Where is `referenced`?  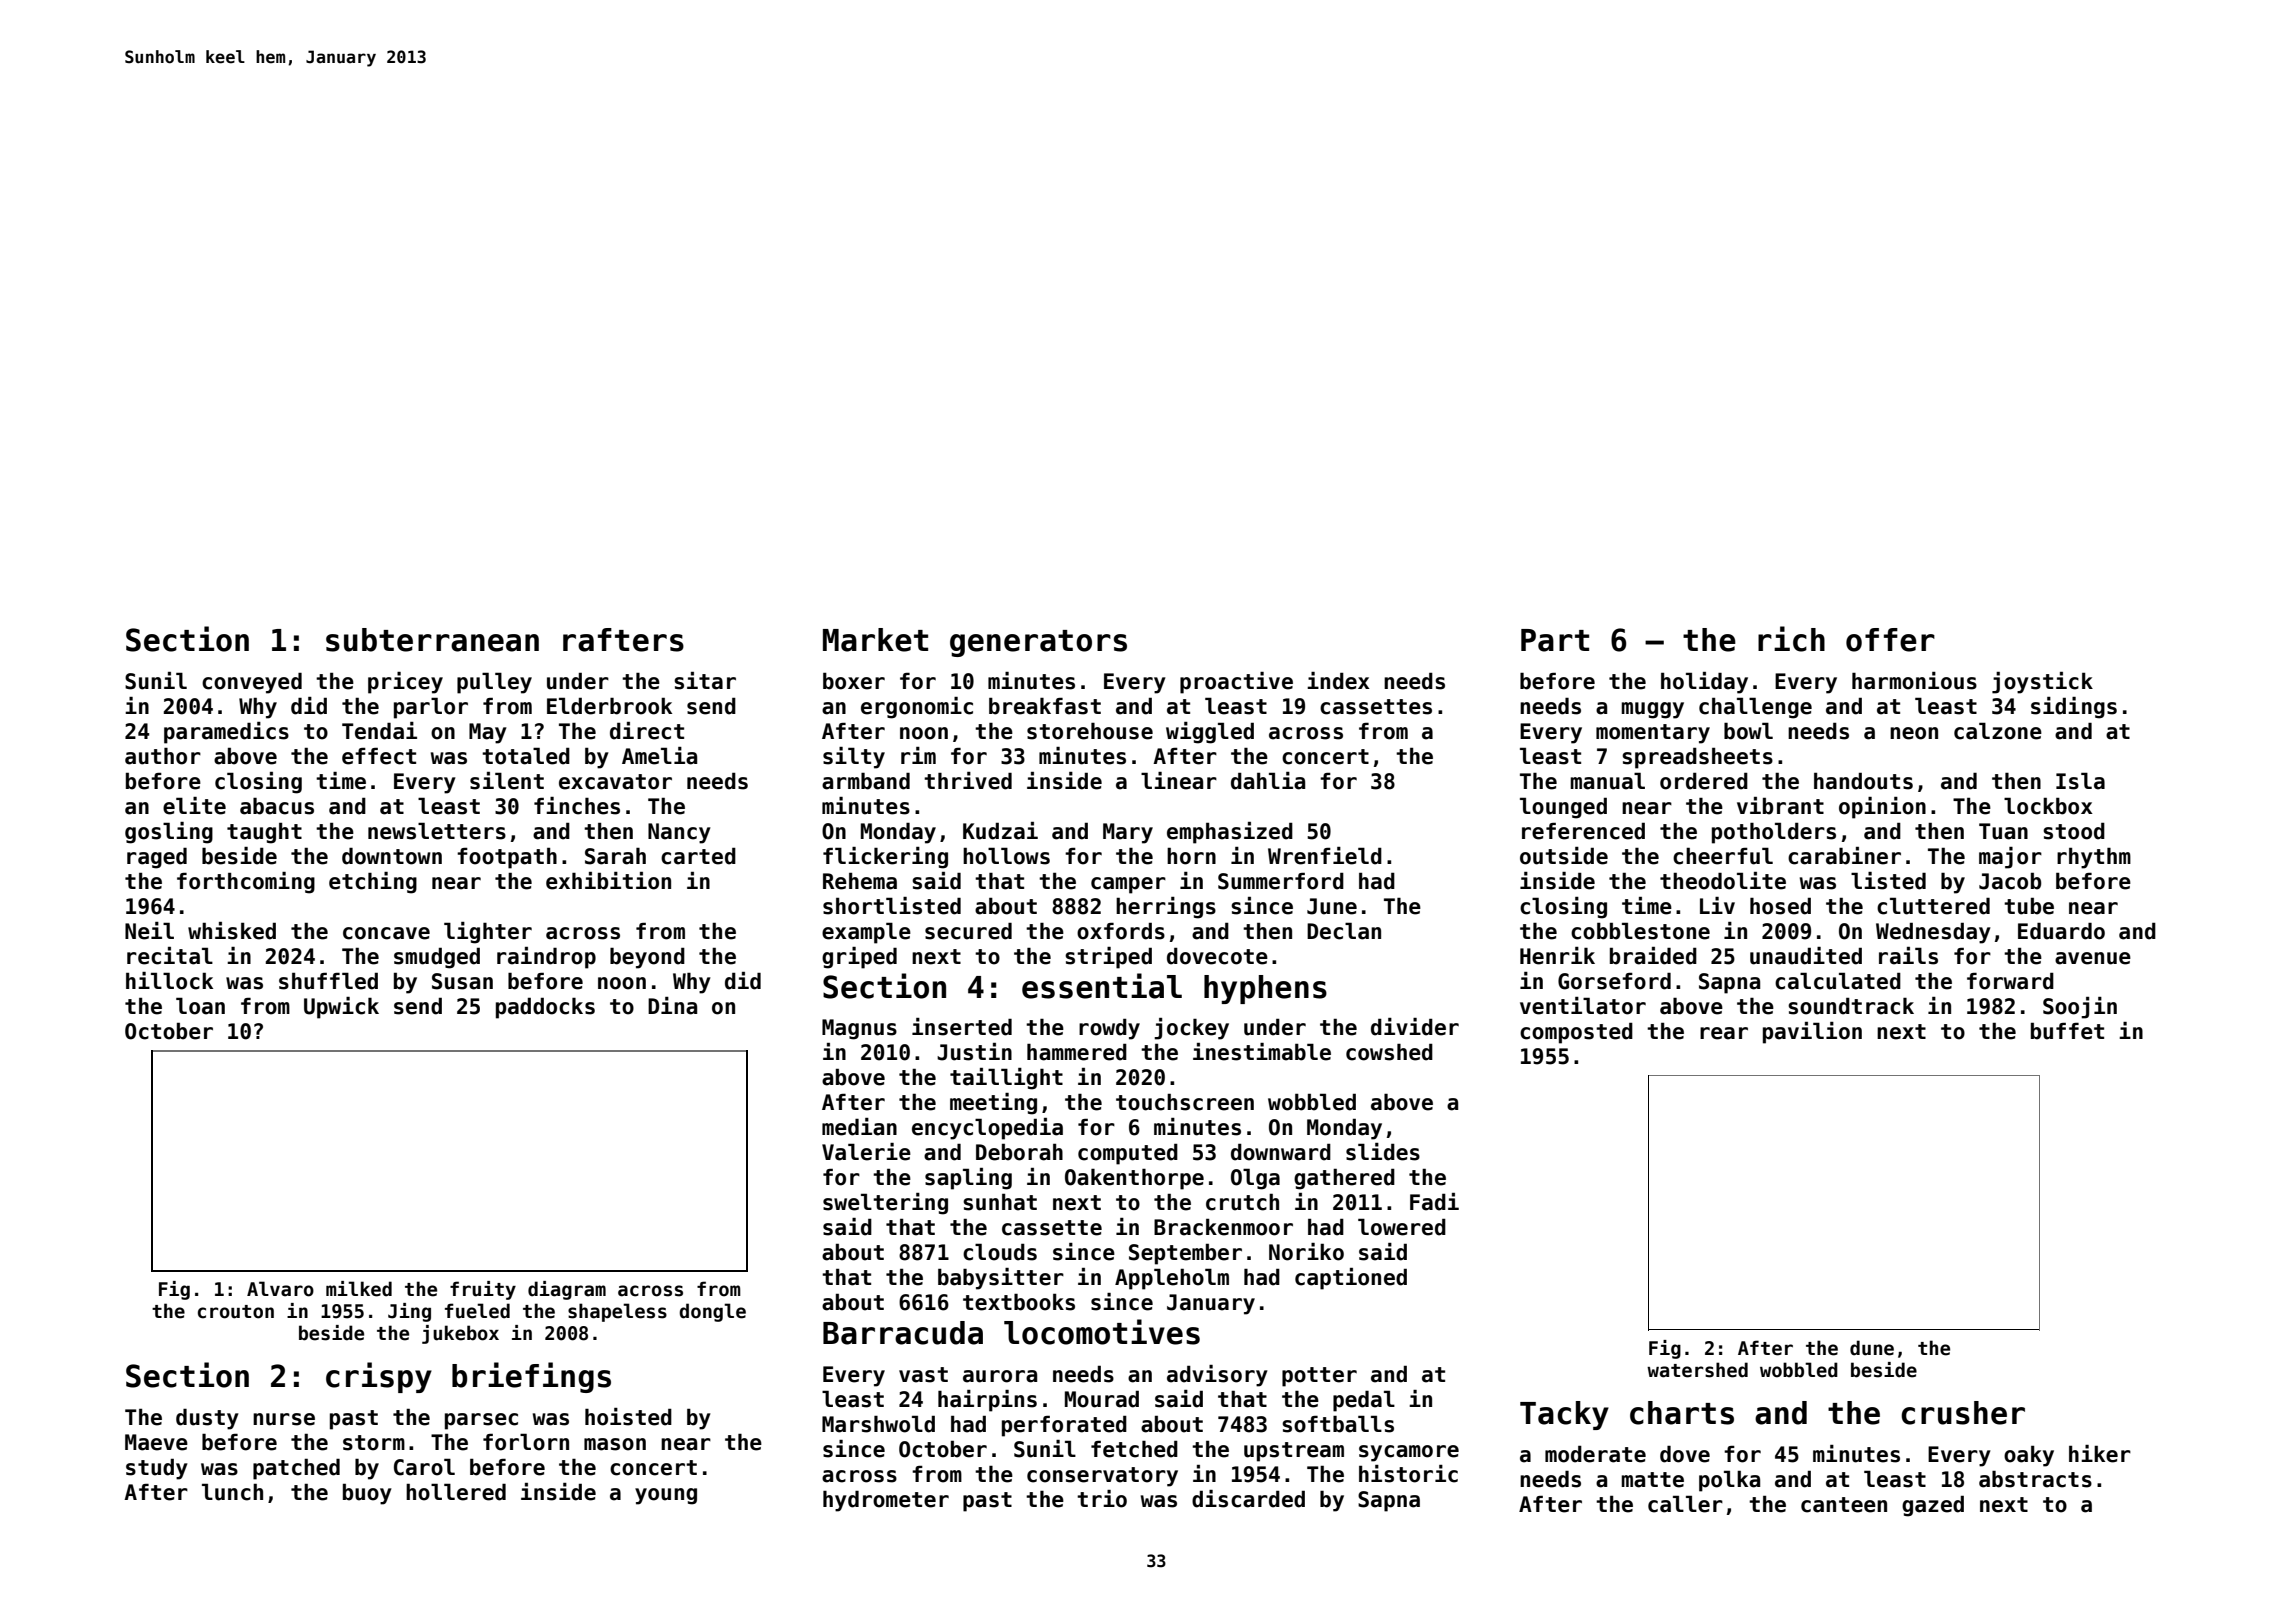
referenced is located at coordinates (1583, 831).
